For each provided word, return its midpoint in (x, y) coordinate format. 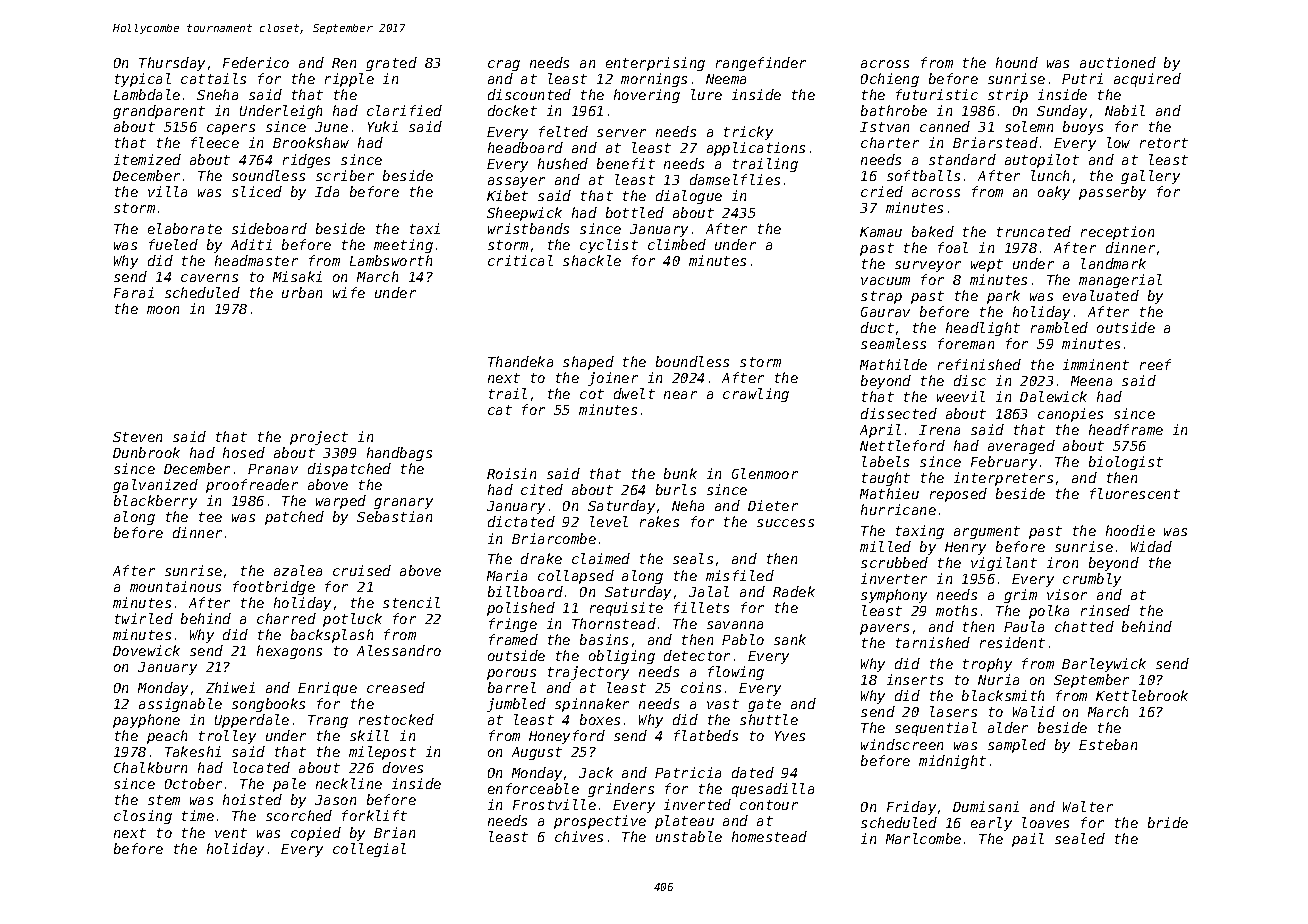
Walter (1088, 806)
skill (369, 735)
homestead (769, 836)
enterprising (655, 64)
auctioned (1118, 62)
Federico (256, 62)
